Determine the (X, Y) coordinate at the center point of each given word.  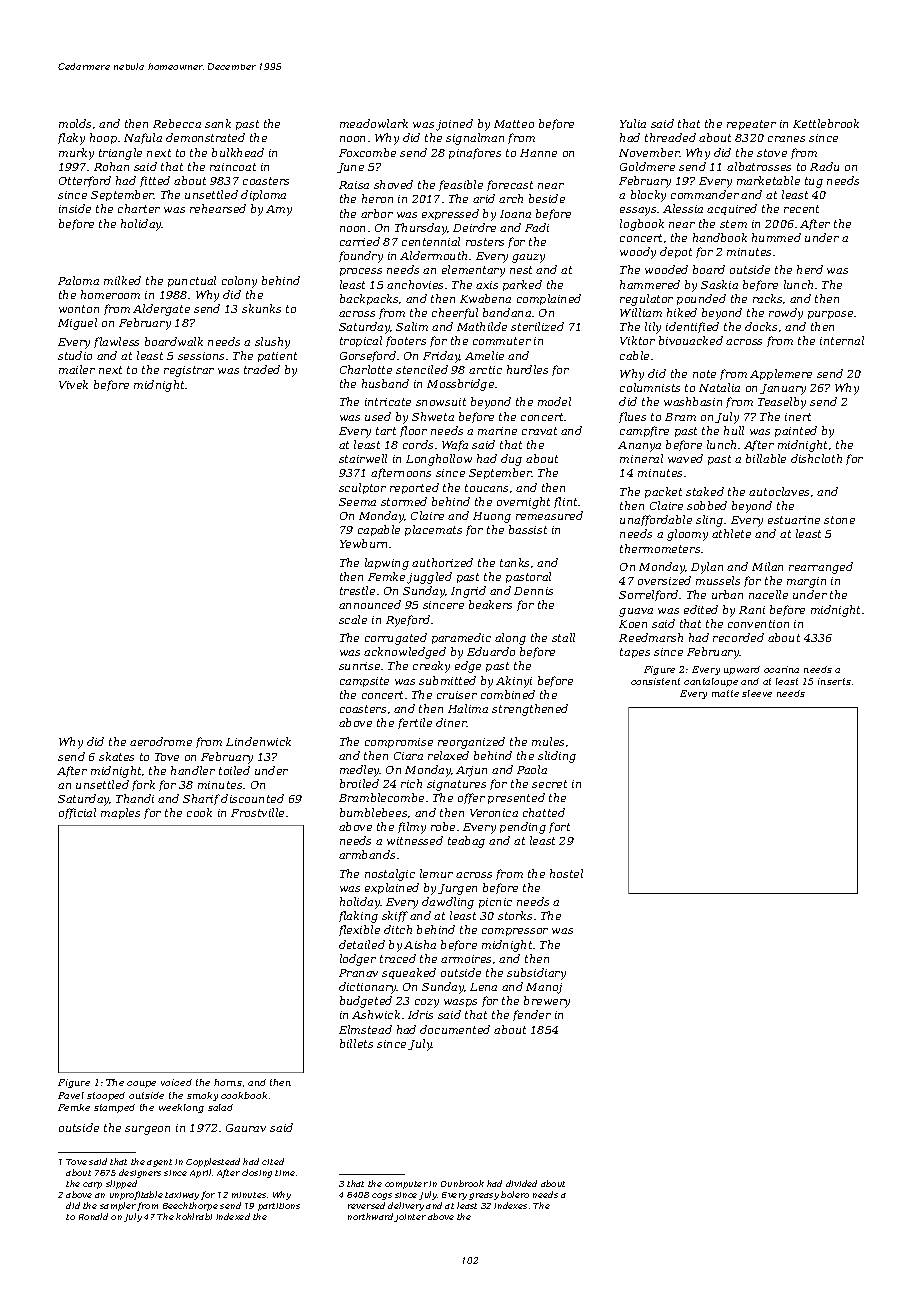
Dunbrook (462, 1183)
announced (370, 604)
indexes (510, 1205)
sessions (201, 356)
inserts (834, 681)
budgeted (366, 1002)
